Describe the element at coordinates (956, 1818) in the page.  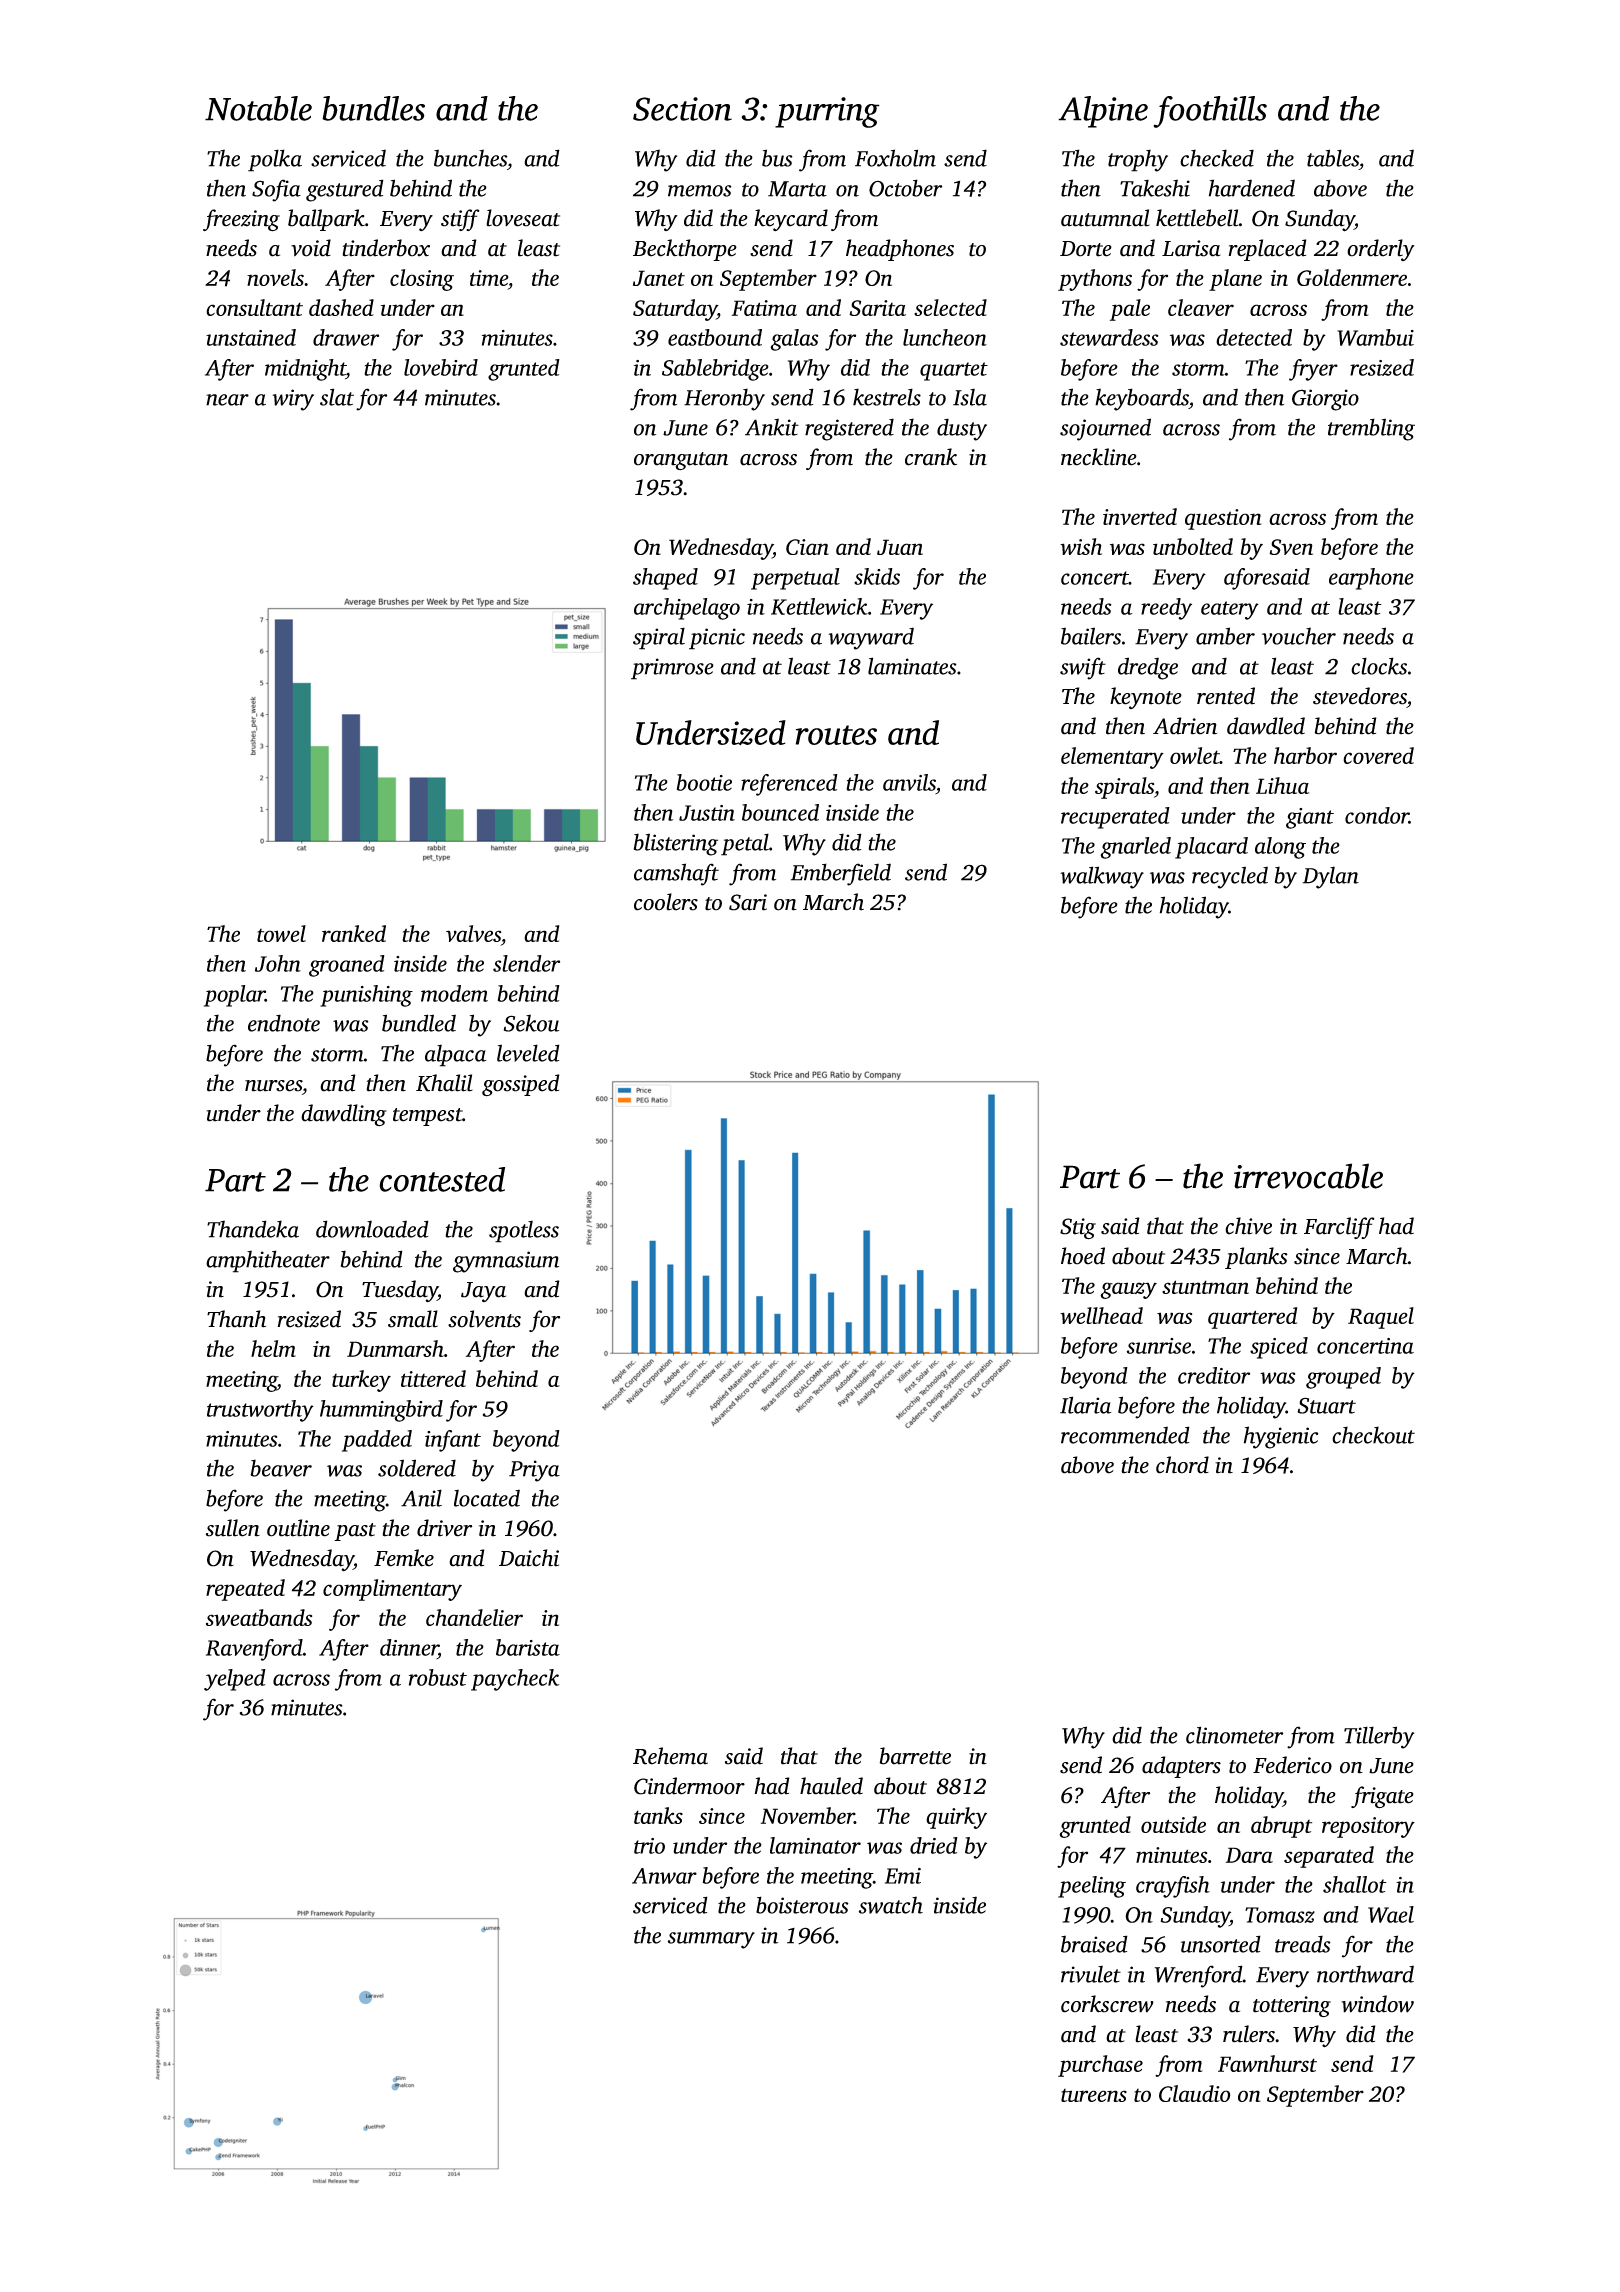
I see `quirky` at that location.
